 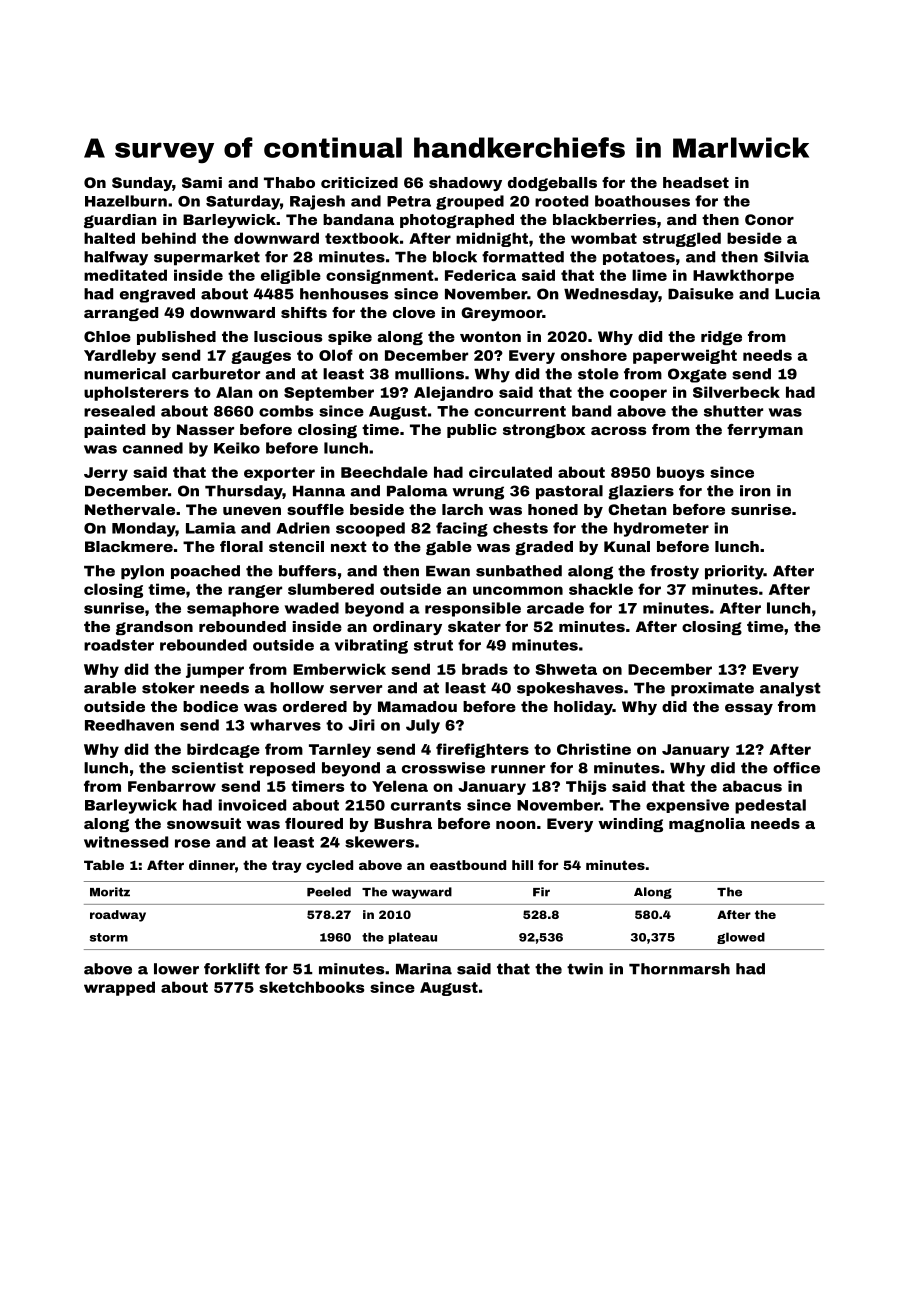 What do you see at coordinates (329, 393) in the screenshot?
I see `September` at bounding box center [329, 393].
